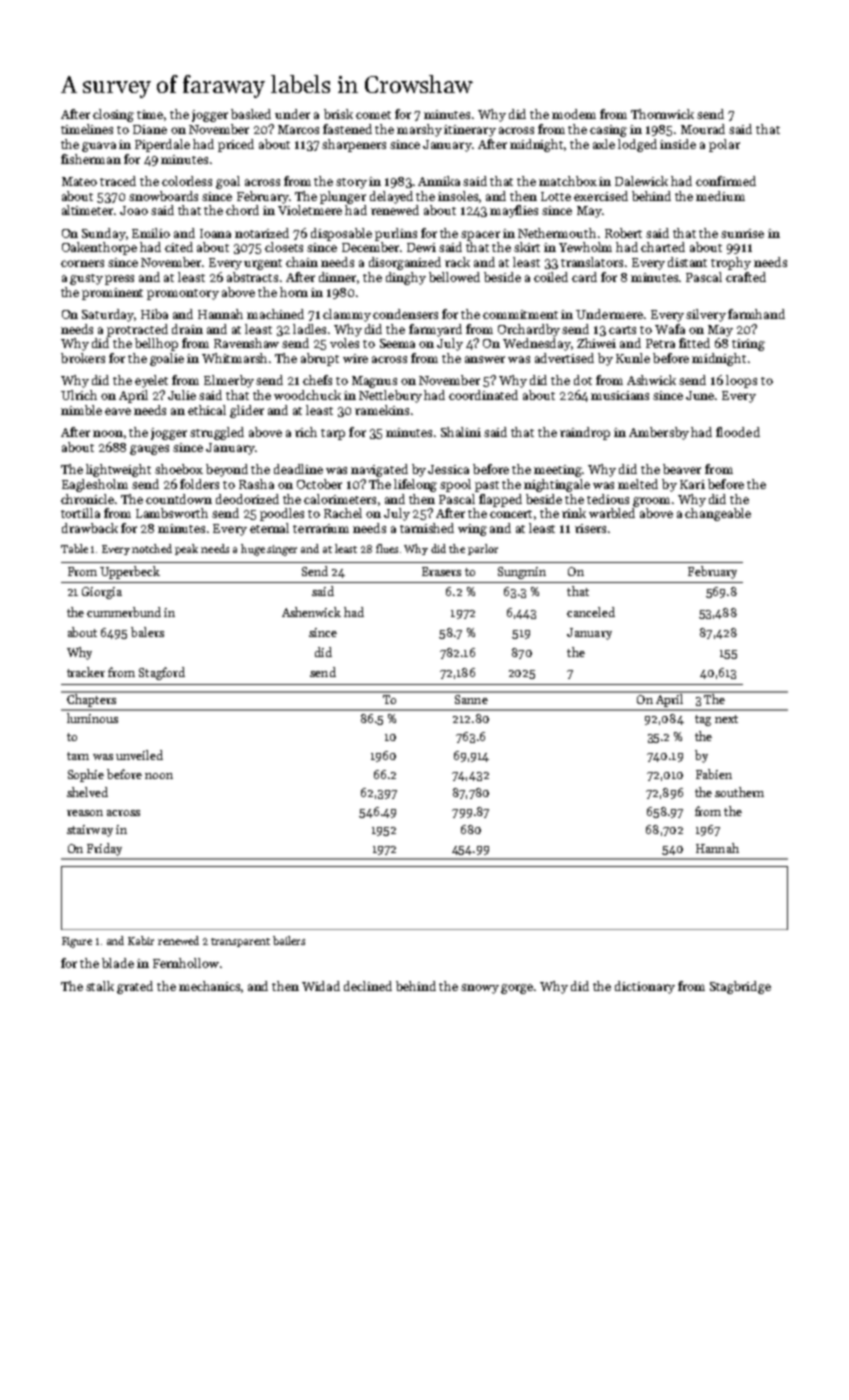  Describe the element at coordinates (726, 719) in the page. I see `next` at that location.
